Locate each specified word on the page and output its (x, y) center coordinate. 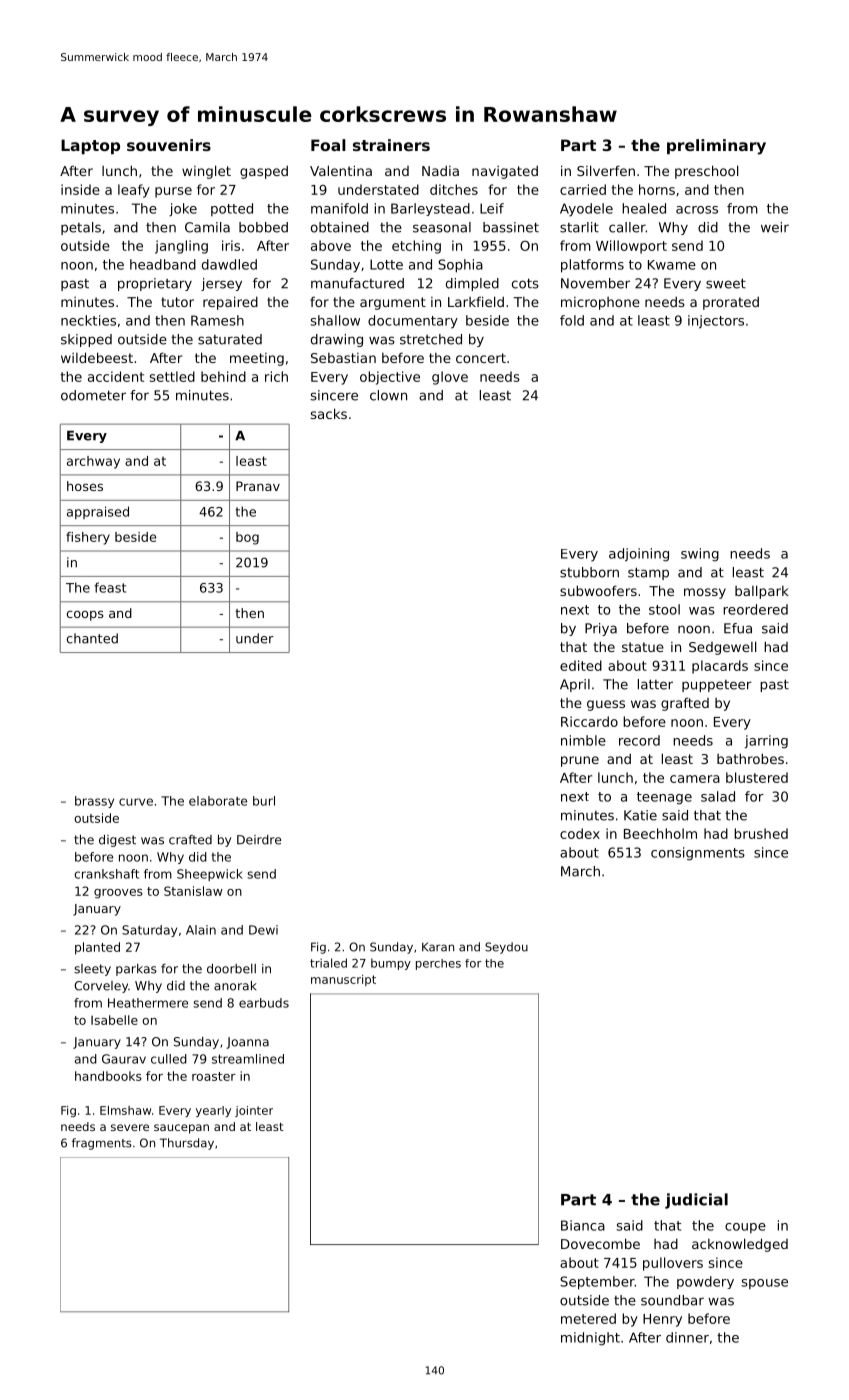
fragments (102, 1144)
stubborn (589, 572)
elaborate (218, 801)
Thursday (187, 1144)
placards (720, 667)
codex (580, 833)
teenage (664, 798)
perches (438, 964)
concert (481, 358)
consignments (698, 854)
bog (247, 538)
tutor (177, 302)
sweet (726, 283)
